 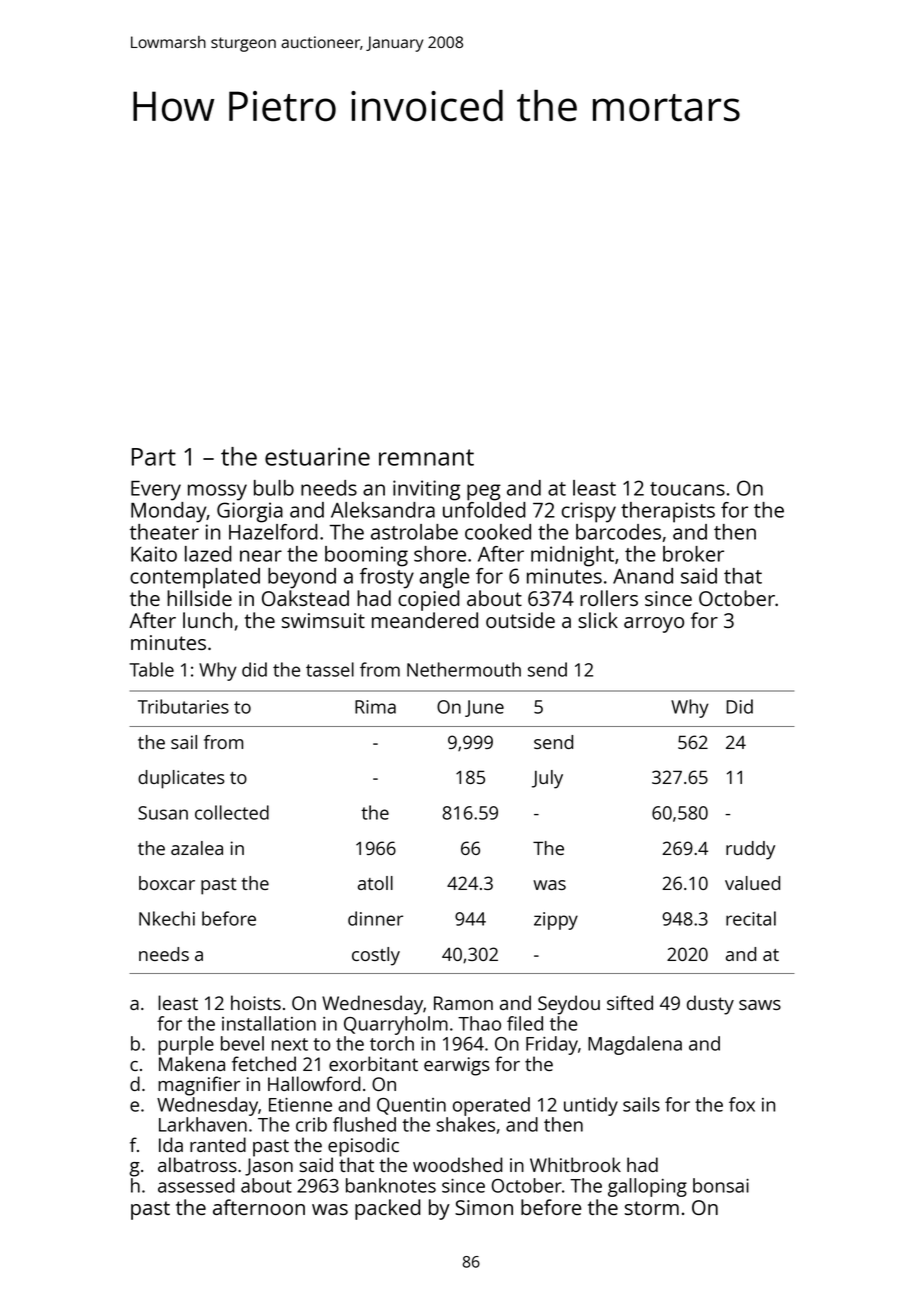 What do you see at coordinates (330, 669) in the screenshot?
I see `tassel` at bounding box center [330, 669].
